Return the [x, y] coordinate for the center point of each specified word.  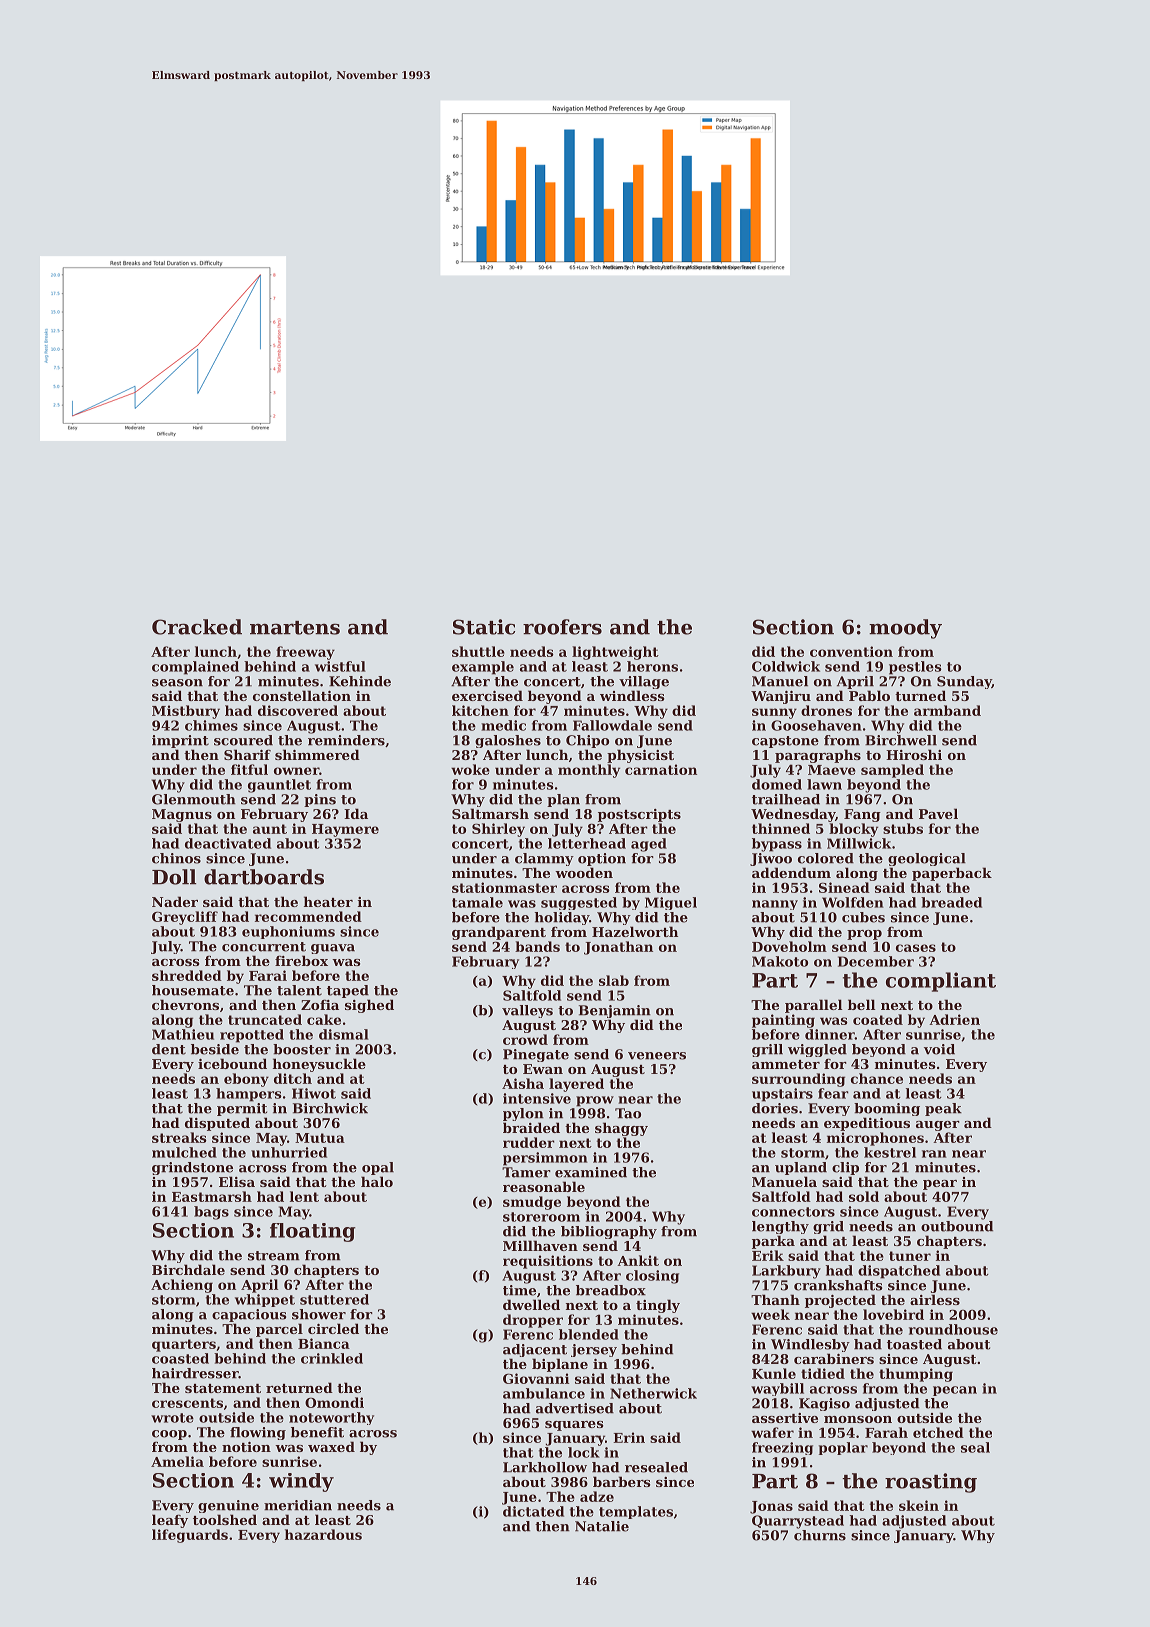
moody [905, 629]
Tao [628, 1113]
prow [595, 1101]
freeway [305, 653]
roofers [562, 627]
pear [940, 1185]
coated [878, 1019]
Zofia [320, 1004]
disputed [217, 1124]
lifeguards [190, 1536]
